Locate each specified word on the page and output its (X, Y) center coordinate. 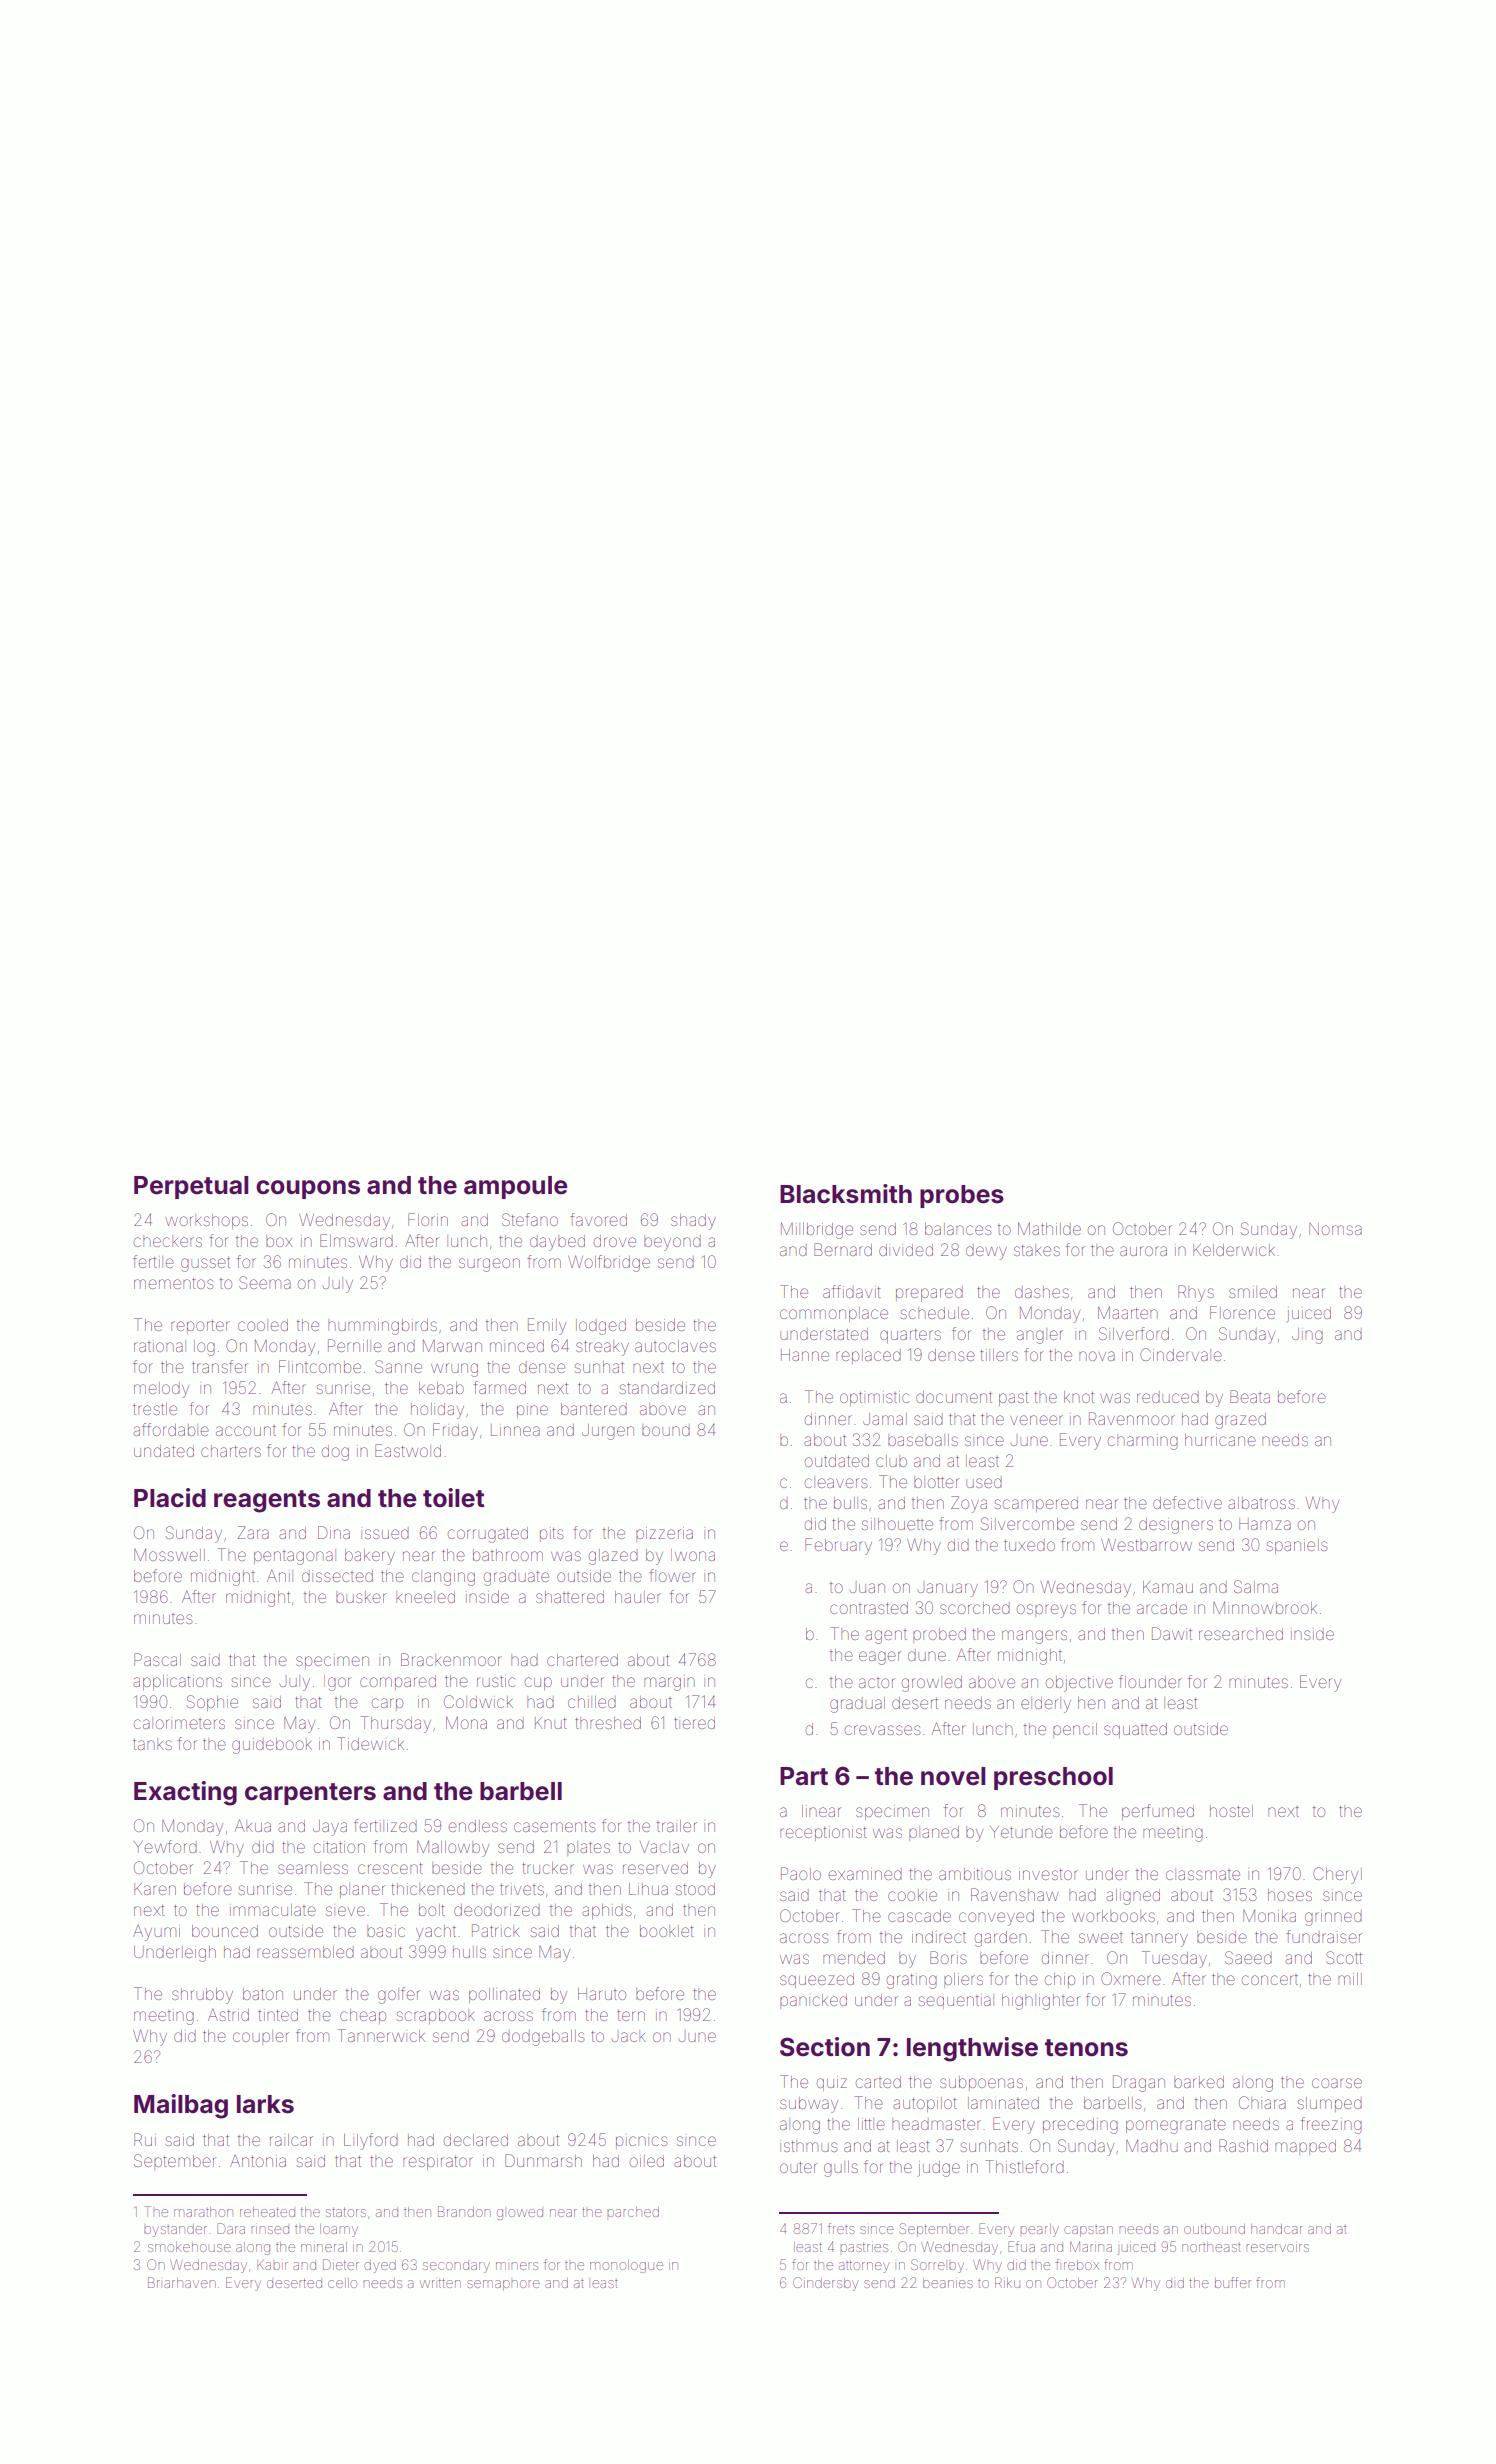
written (440, 2283)
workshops (206, 1221)
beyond (672, 1243)
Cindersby (826, 2284)
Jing (1307, 1336)
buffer (1233, 2282)
